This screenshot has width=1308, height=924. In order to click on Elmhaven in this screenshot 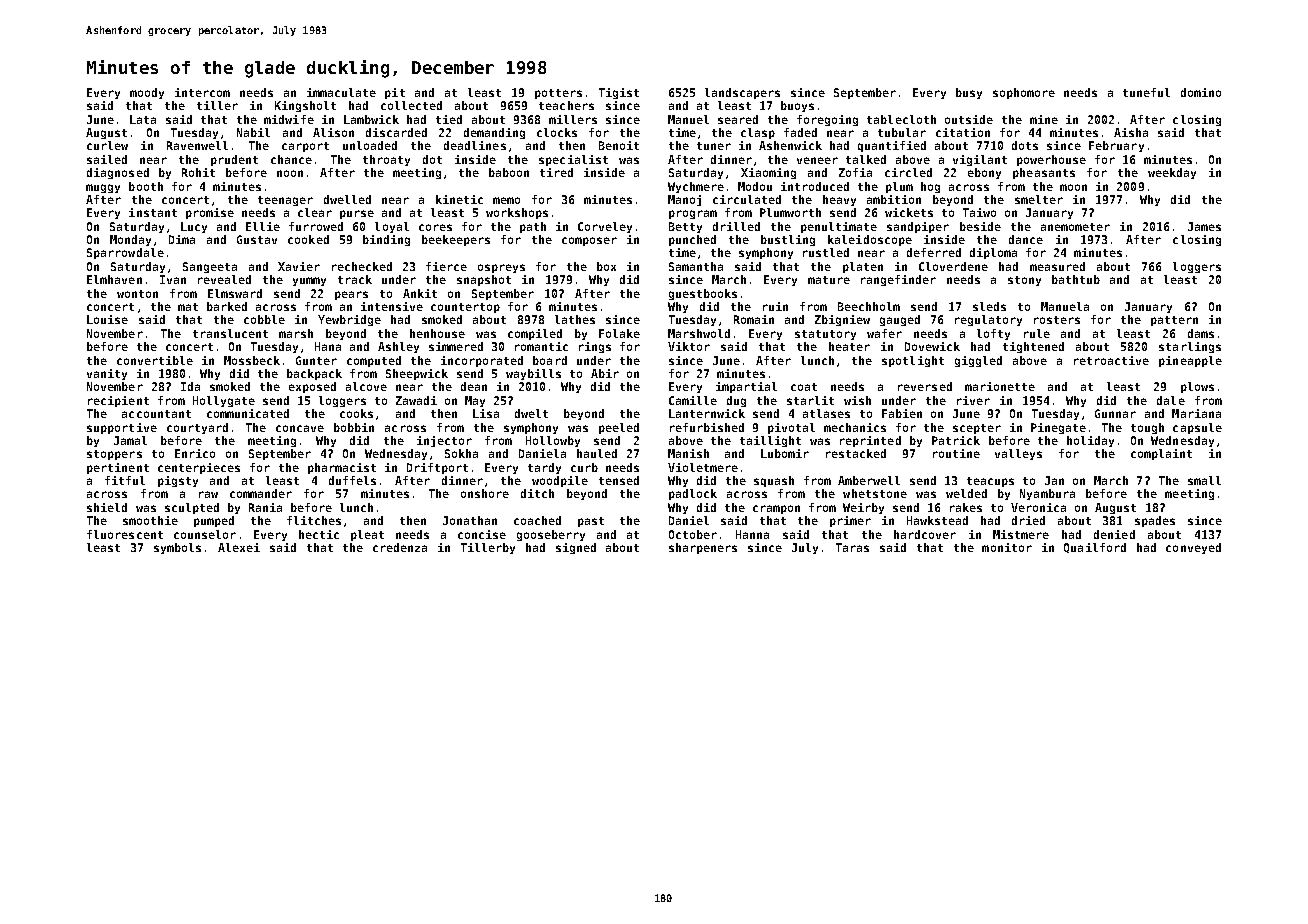, I will do `click(114, 279)`.
